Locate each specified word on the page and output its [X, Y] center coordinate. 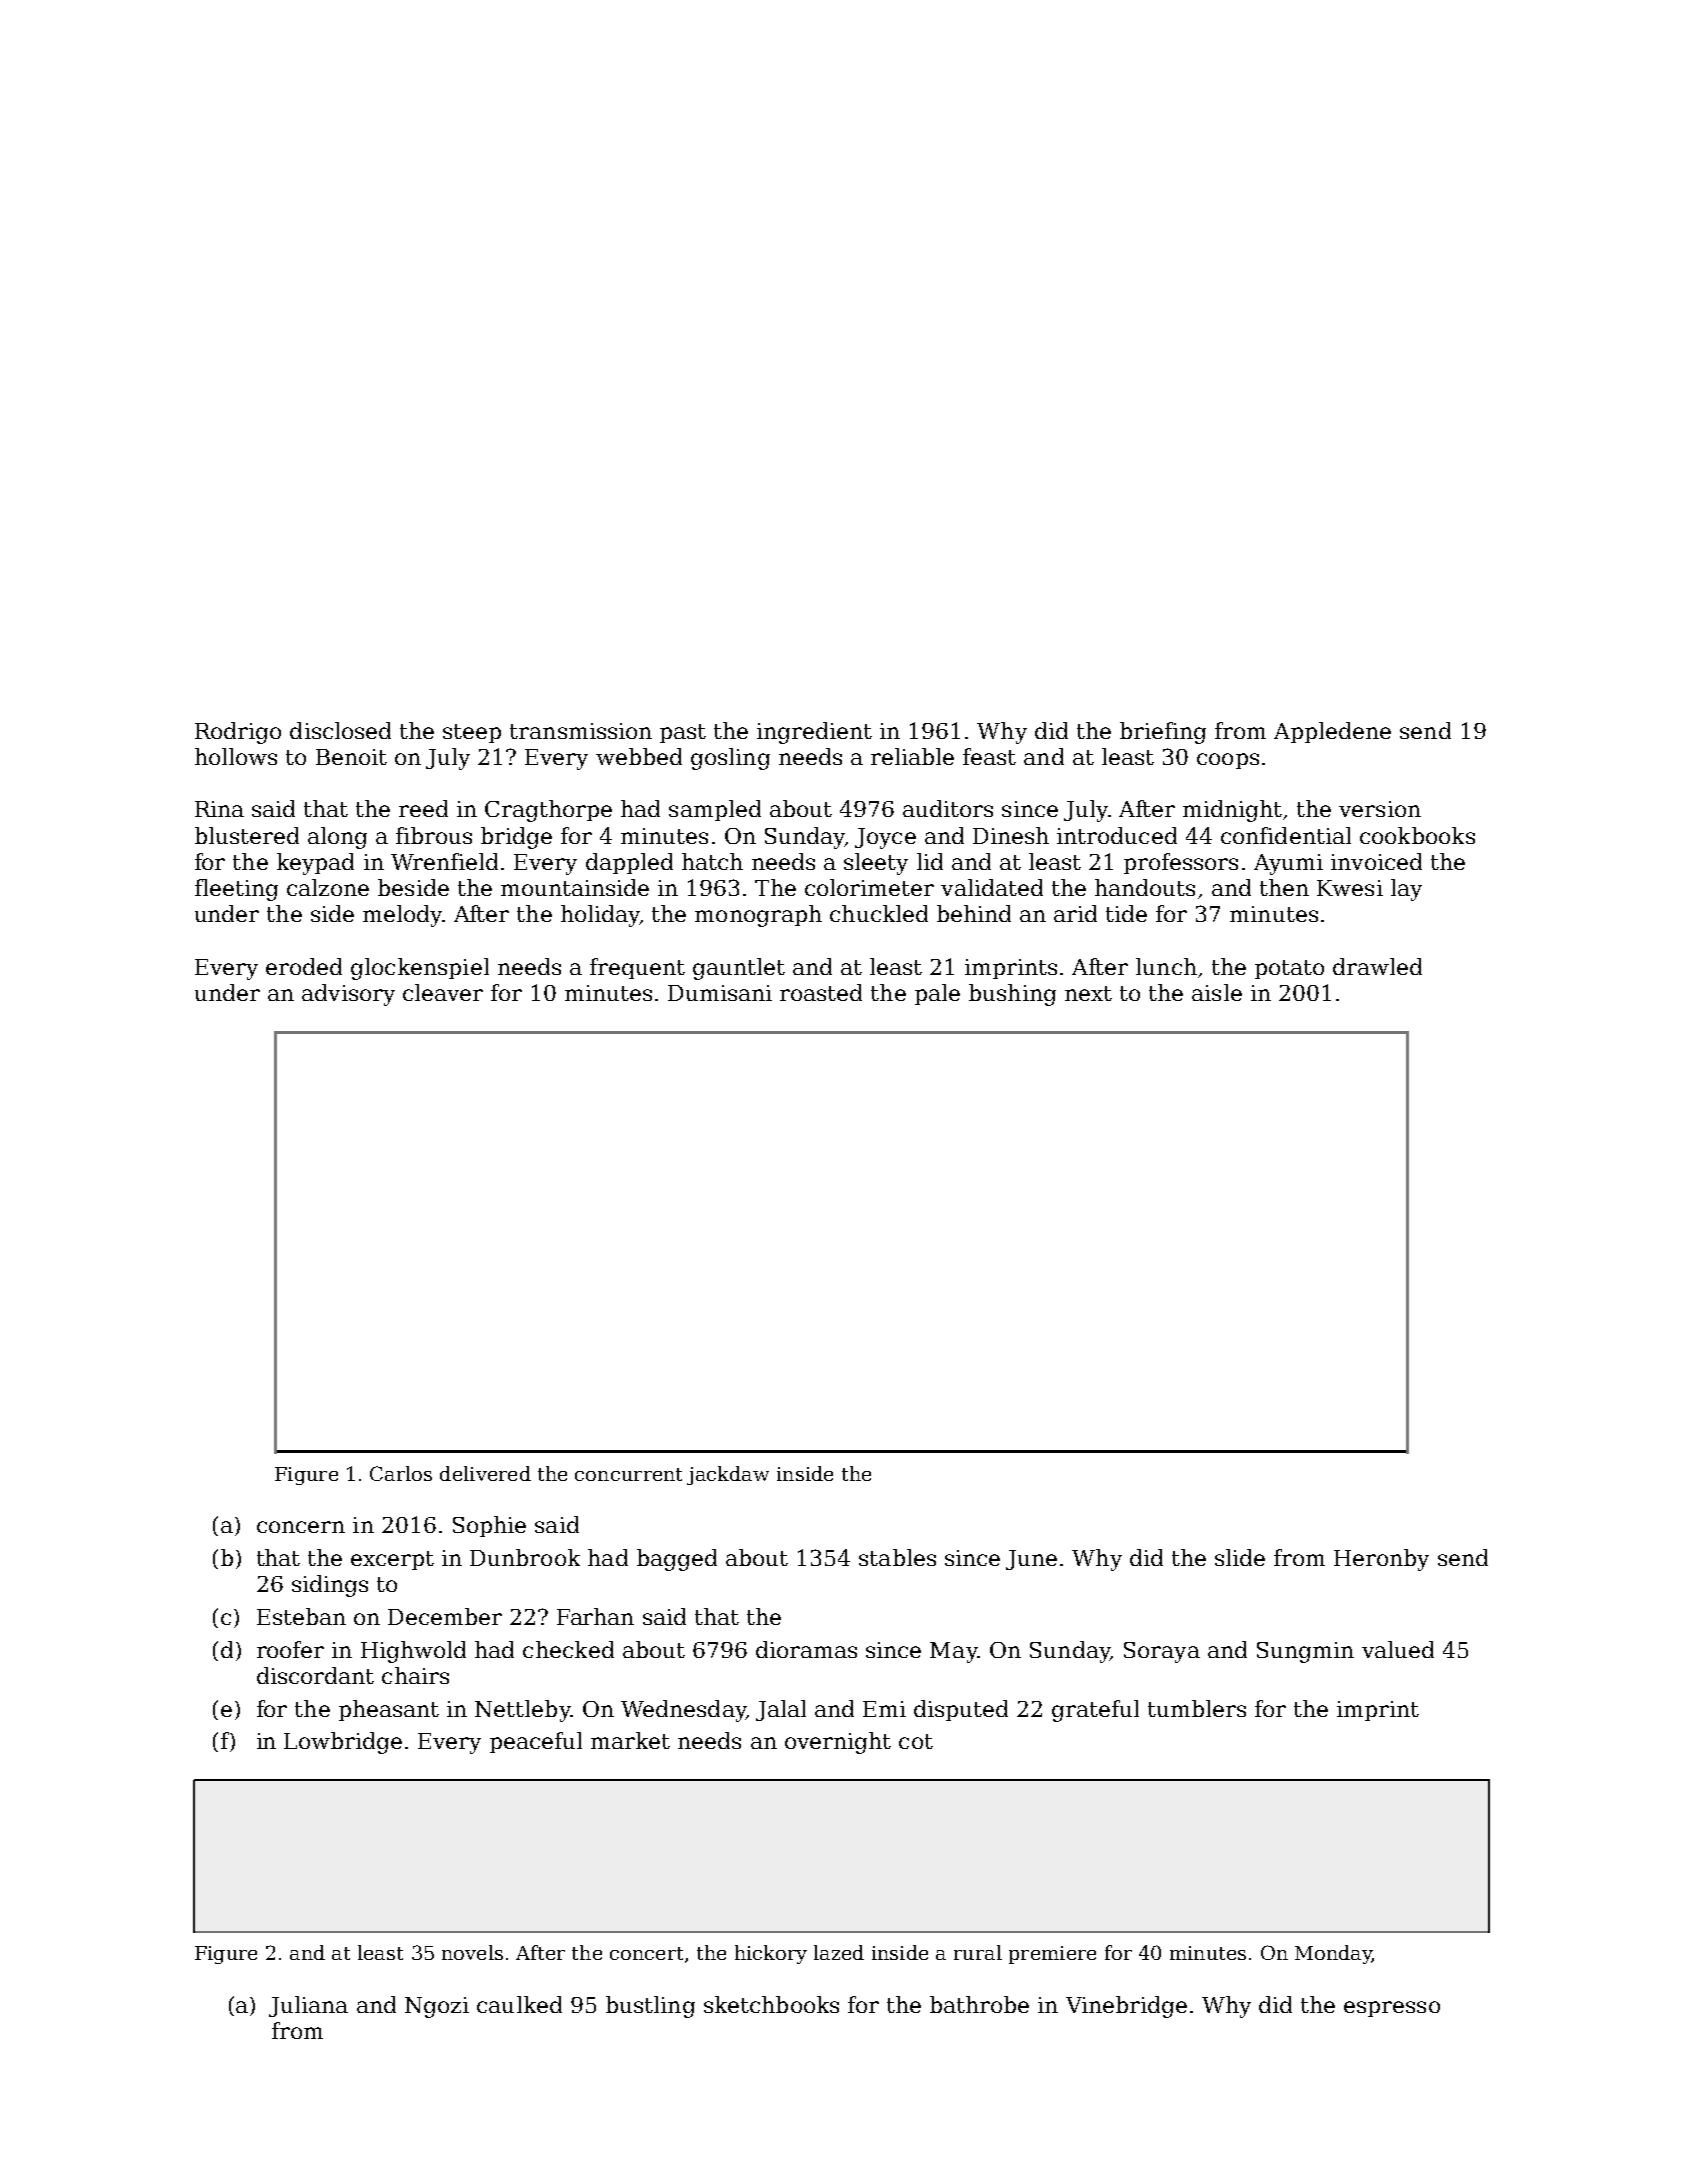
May [954, 1652]
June [1031, 1560]
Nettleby [522, 1711]
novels [472, 1952]
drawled [1377, 966]
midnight [1232, 811]
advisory [348, 995]
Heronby [1381, 1560]
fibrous [434, 835]
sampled [715, 810]
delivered [485, 1473]
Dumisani [720, 993]
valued [1398, 1649]
